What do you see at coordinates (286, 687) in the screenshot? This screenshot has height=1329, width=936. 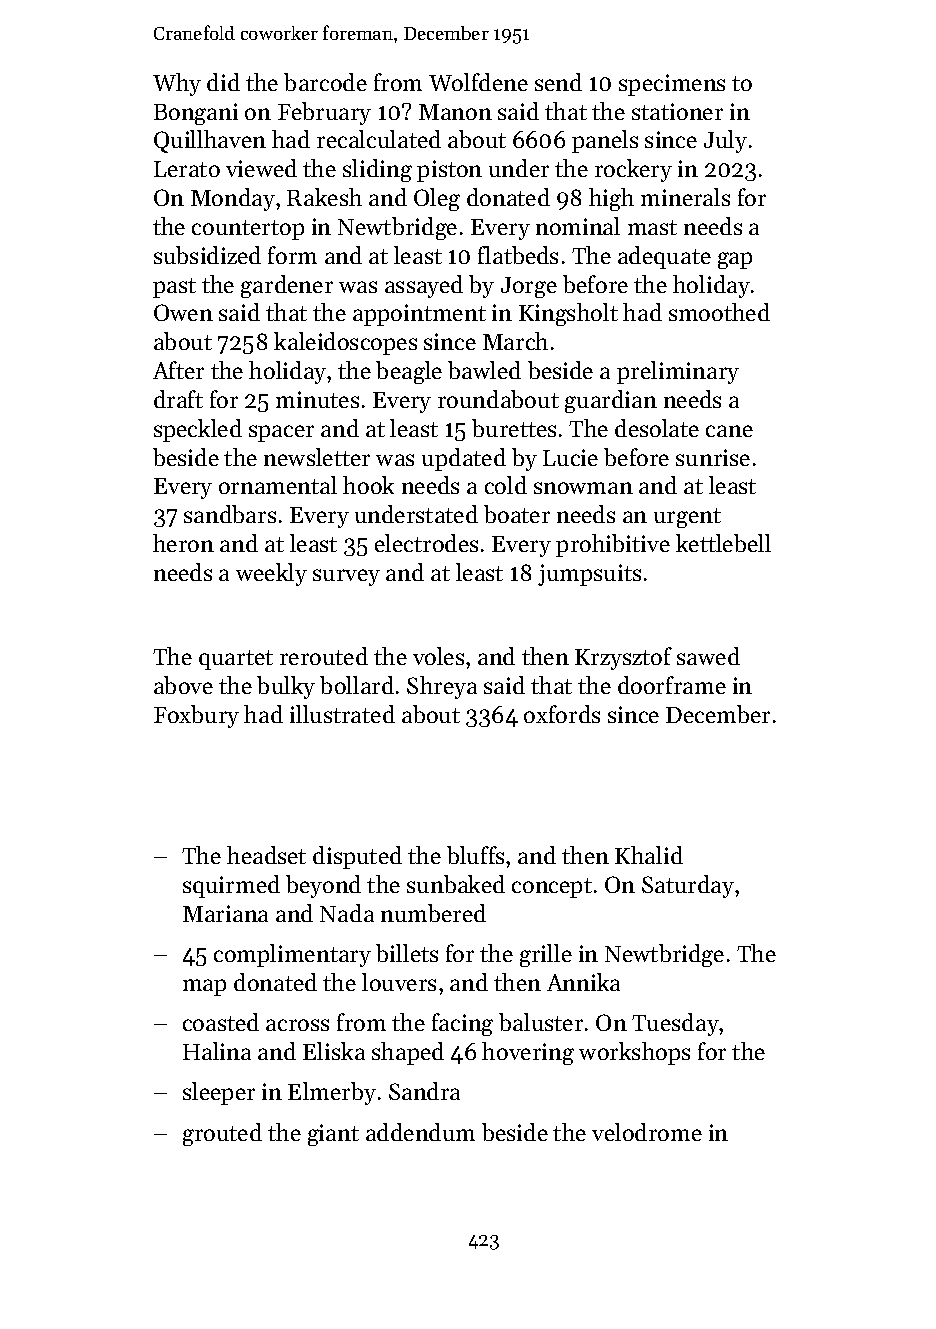 I see `bulky` at bounding box center [286, 687].
